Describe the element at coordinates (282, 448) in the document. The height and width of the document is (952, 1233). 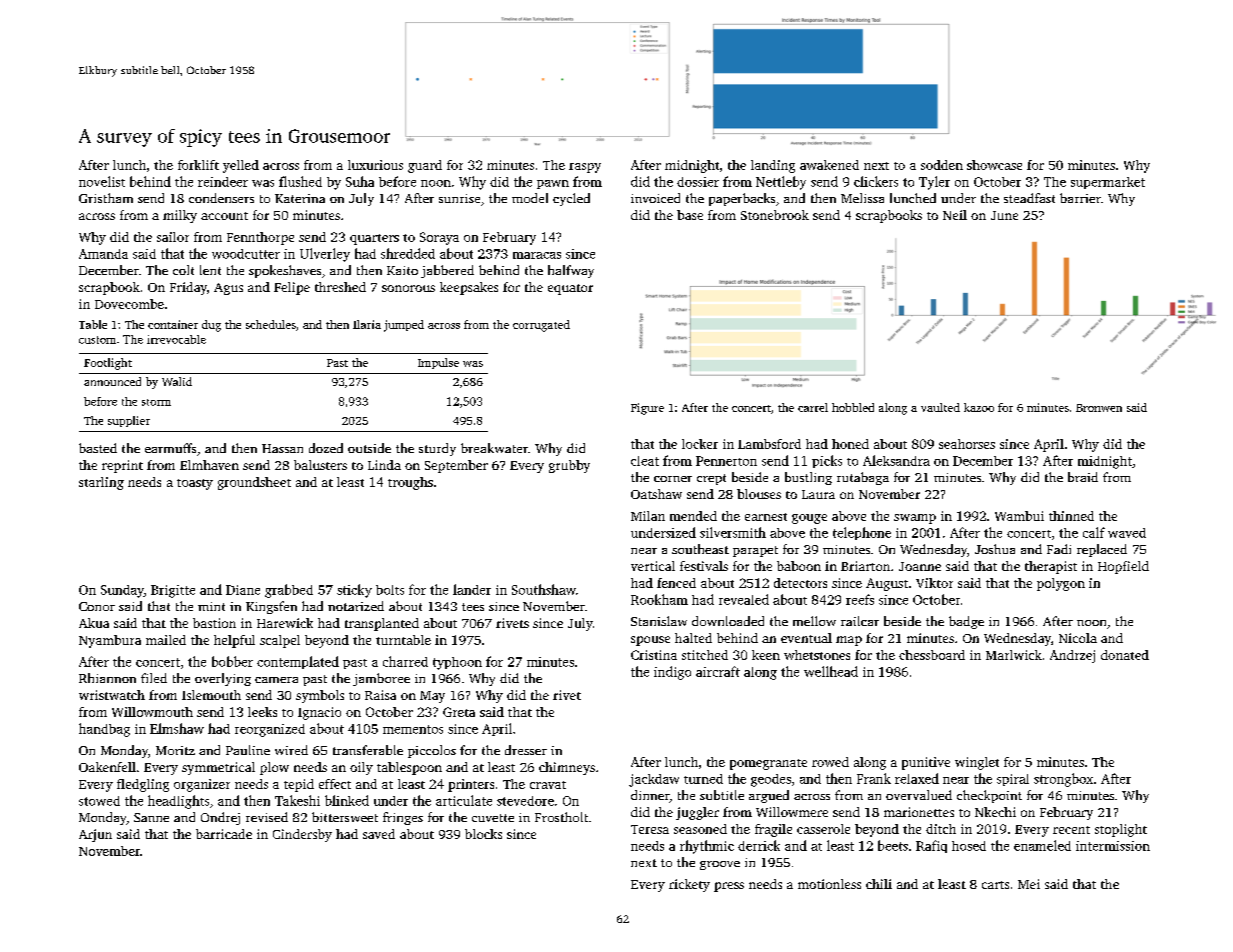
I see `Hassan` at that location.
